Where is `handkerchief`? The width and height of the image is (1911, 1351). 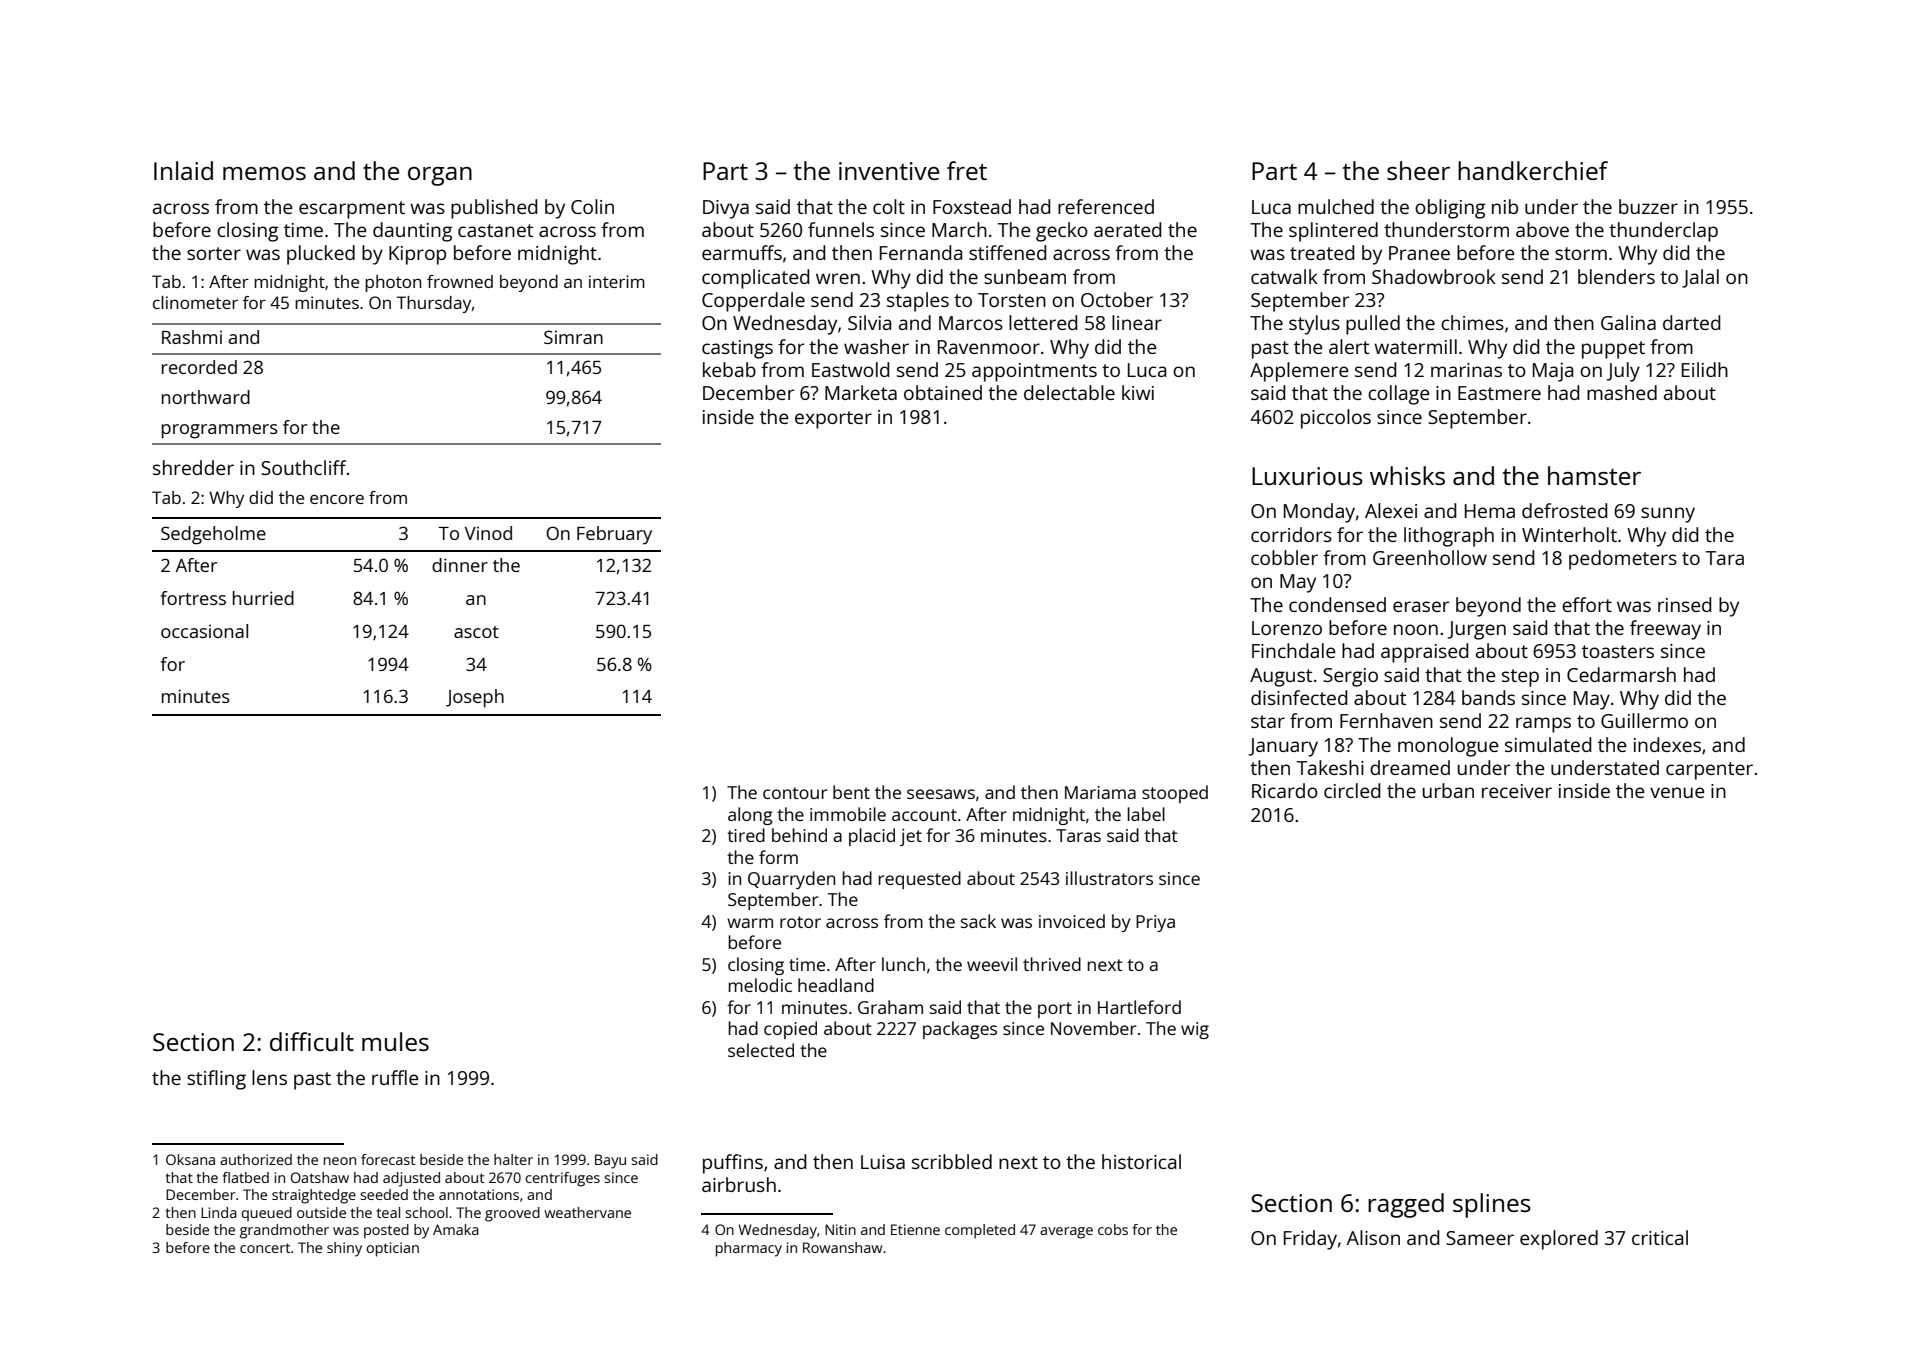
handkerchief is located at coordinates (1533, 170).
